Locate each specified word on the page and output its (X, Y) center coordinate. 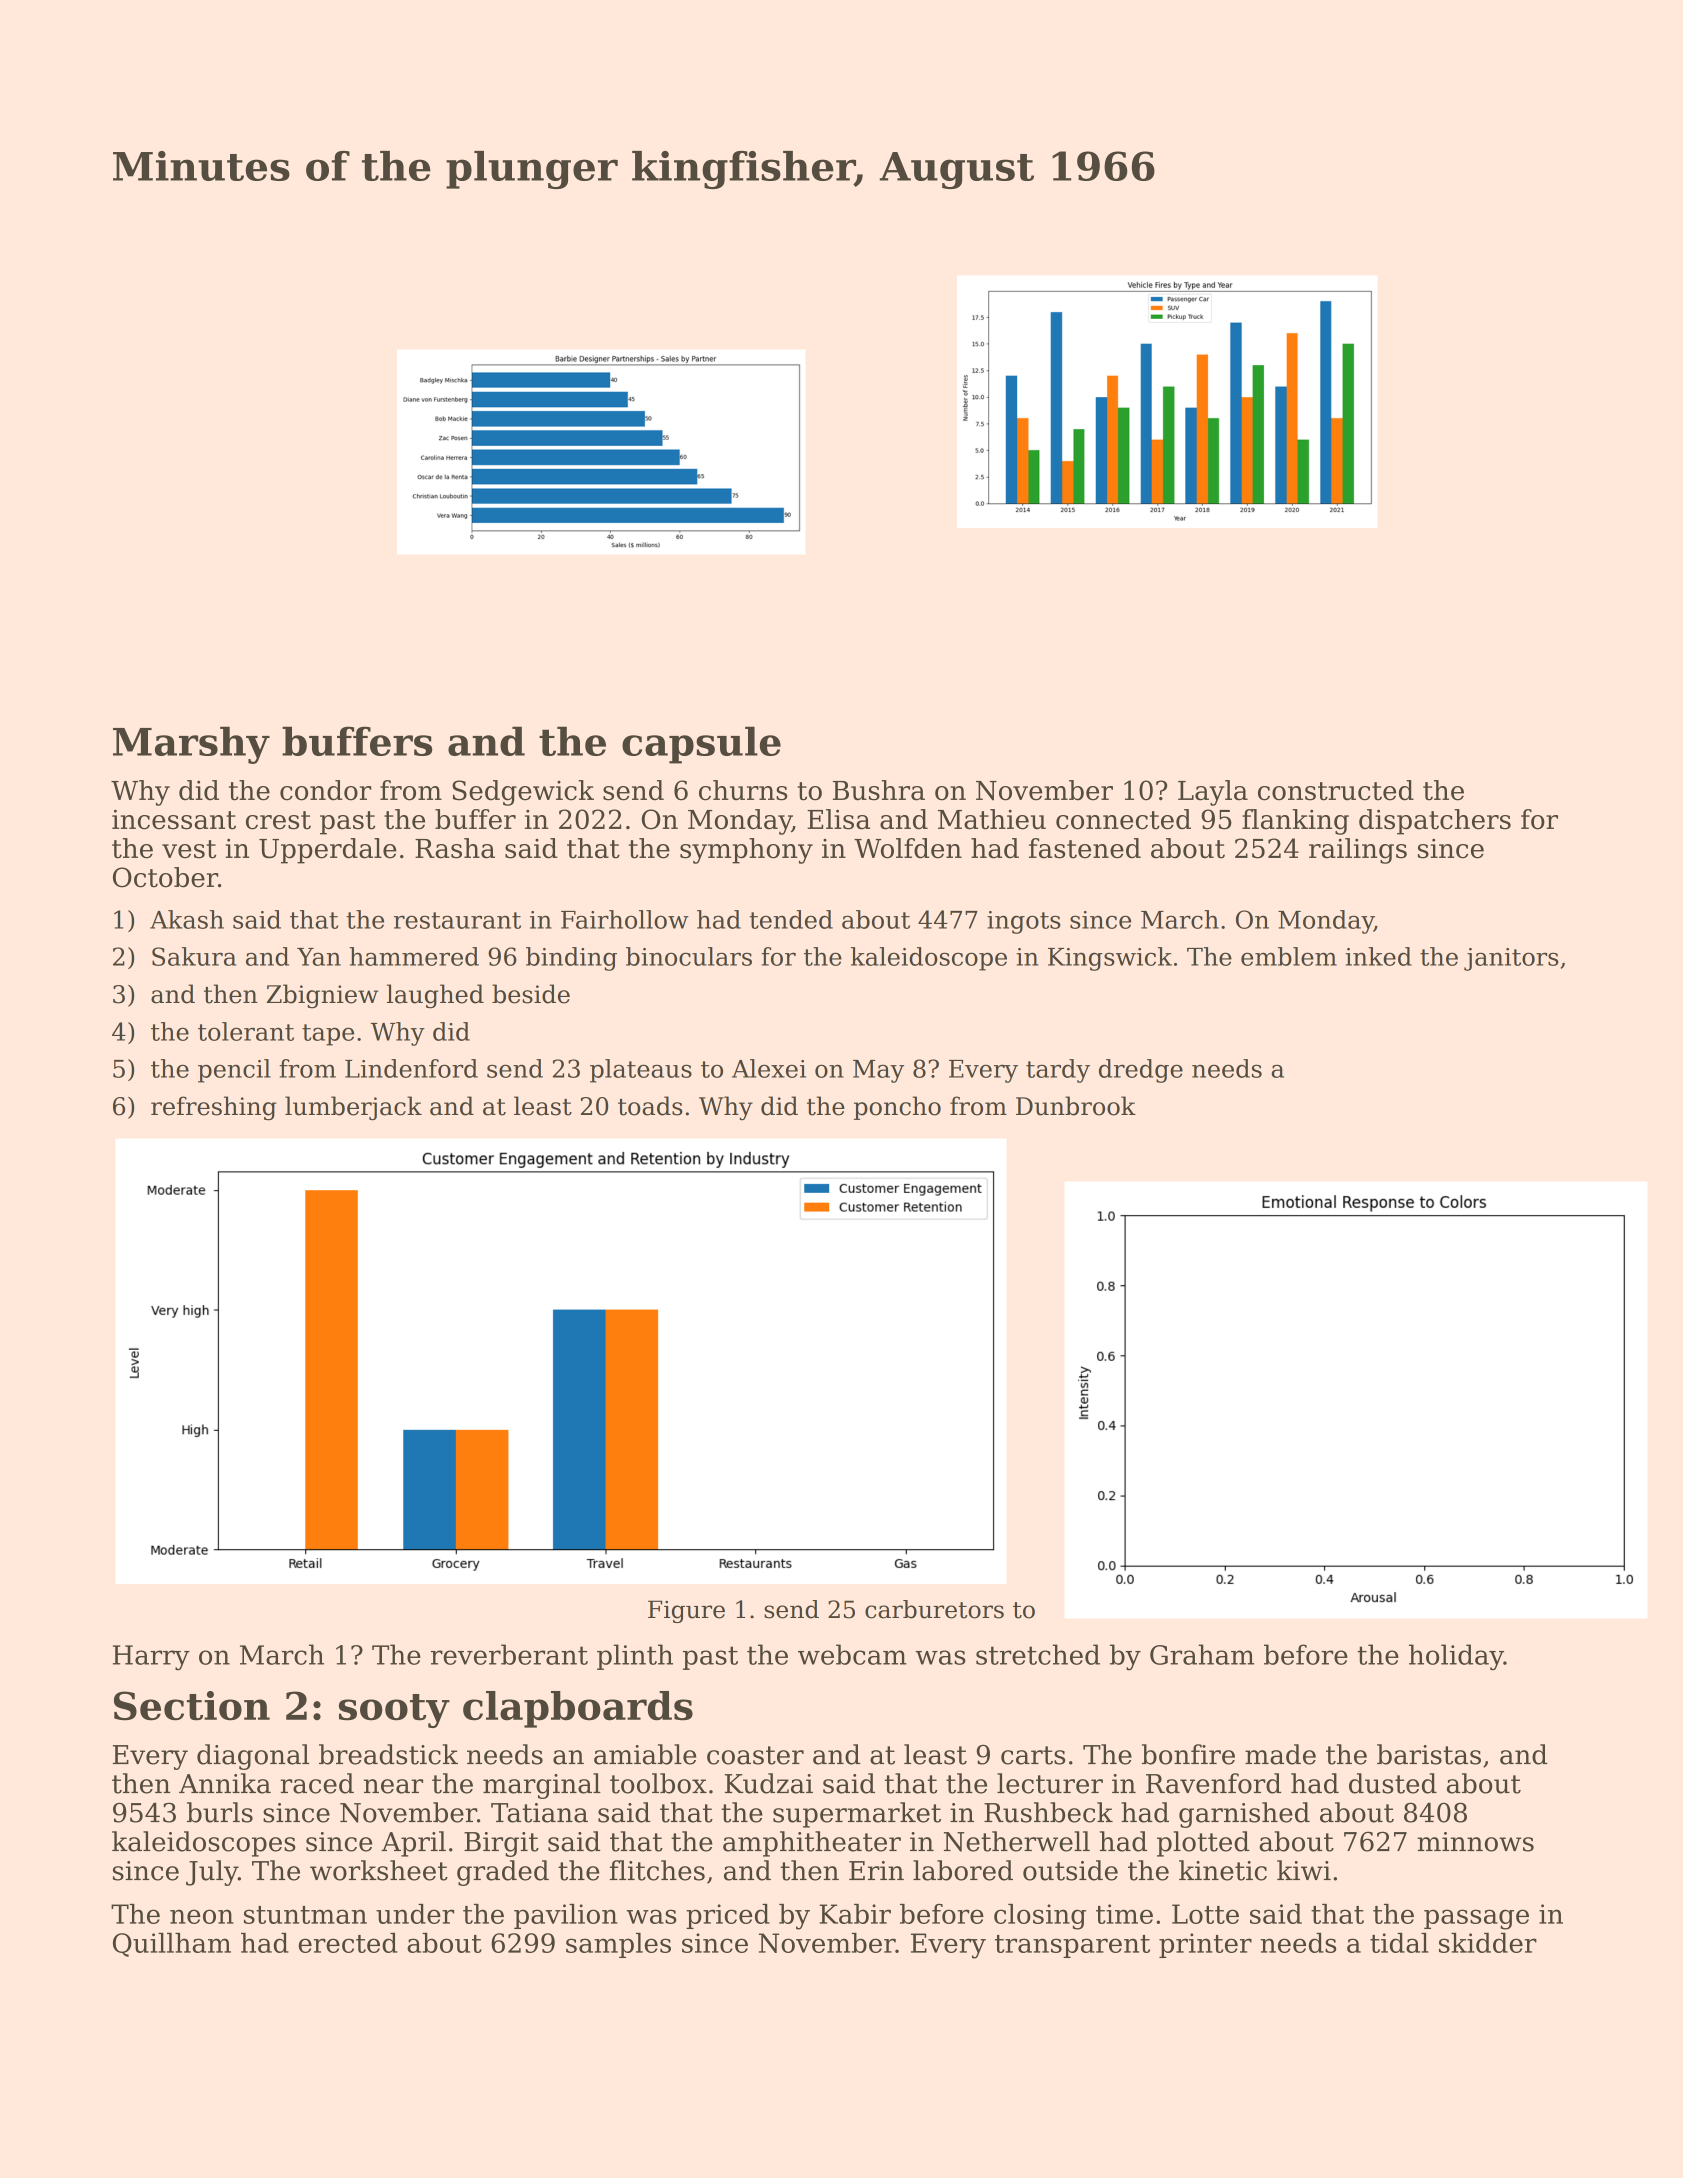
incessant (174, 819)
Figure (686, 1611)
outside (1070, 1870)
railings (1358, 851)
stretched (1038, 1654)
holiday (1456, 1657)
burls (220, 1812)
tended (791, 919)
